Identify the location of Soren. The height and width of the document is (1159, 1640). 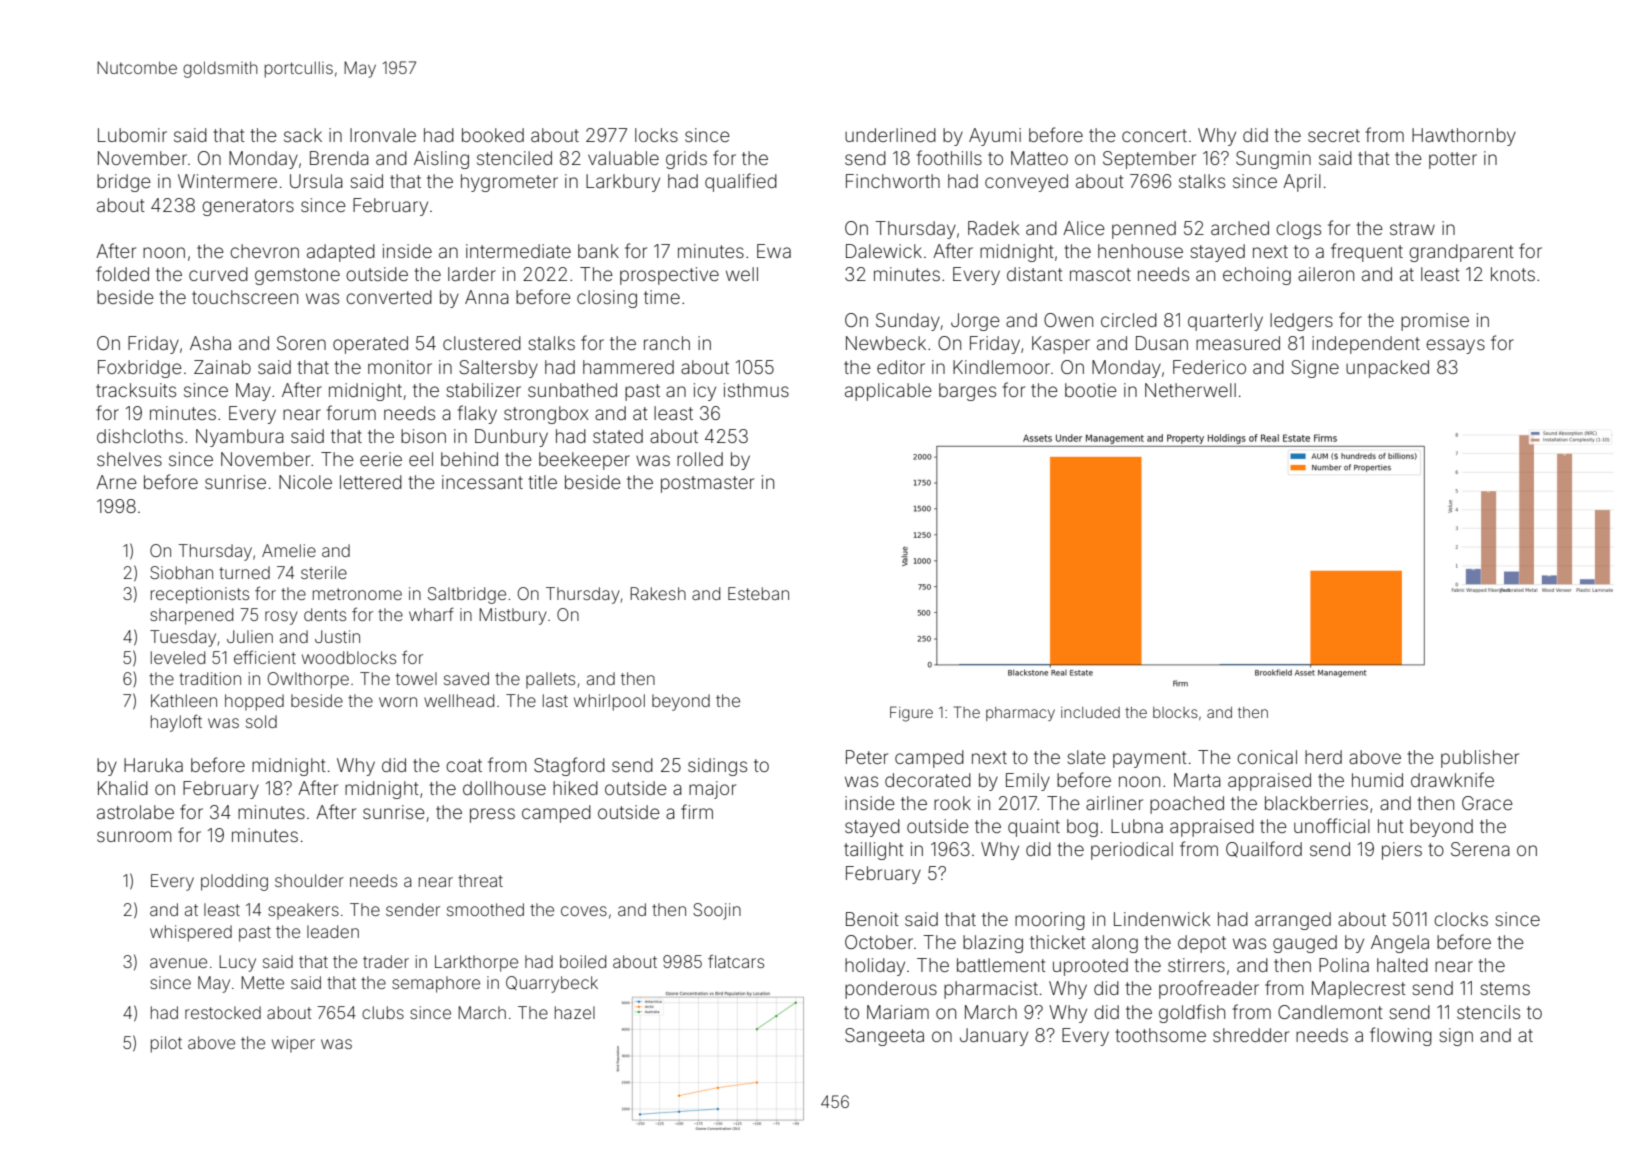
(301, 343).
